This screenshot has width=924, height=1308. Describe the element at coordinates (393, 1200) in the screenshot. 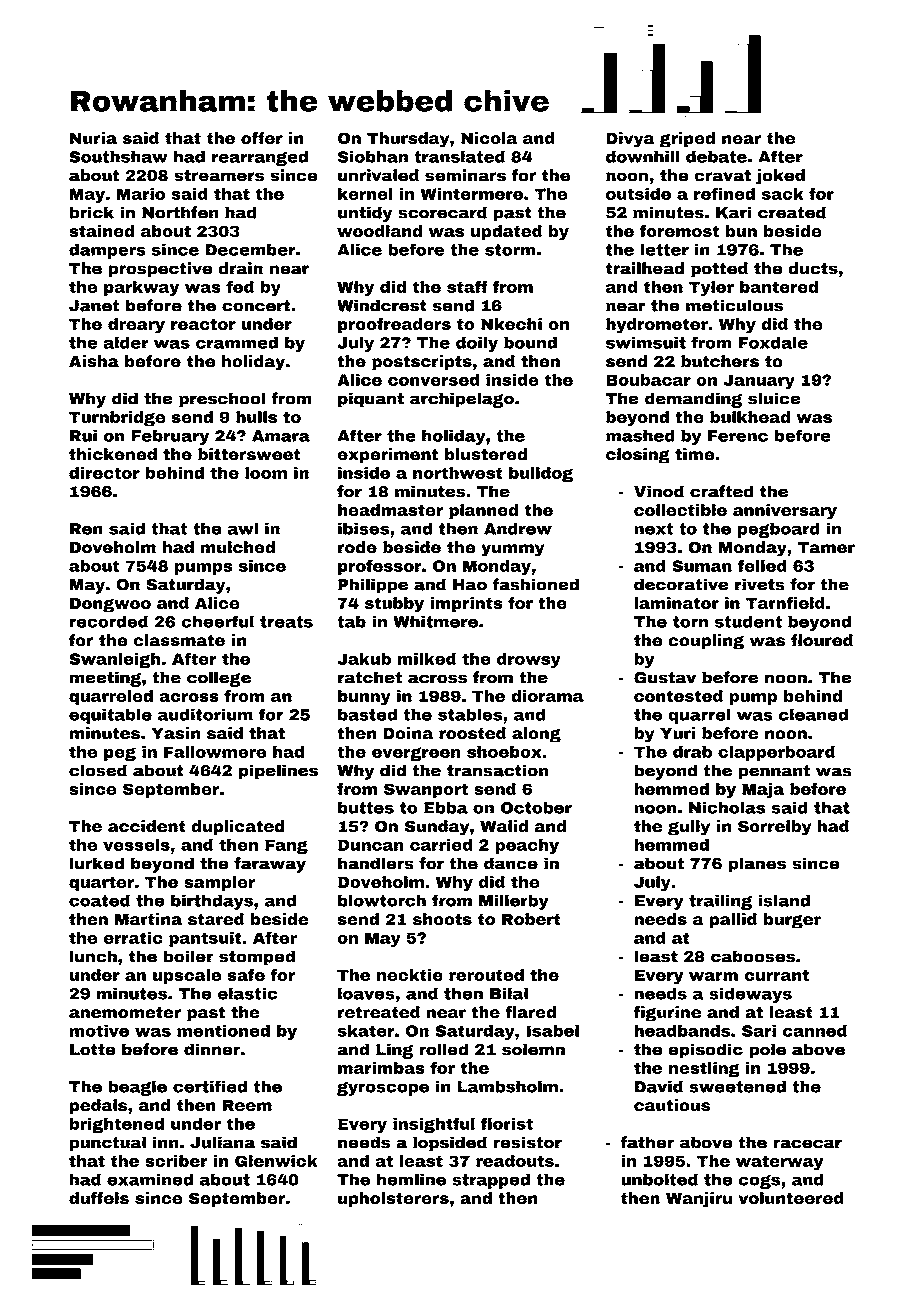

I see `upholsterers` at that location.
